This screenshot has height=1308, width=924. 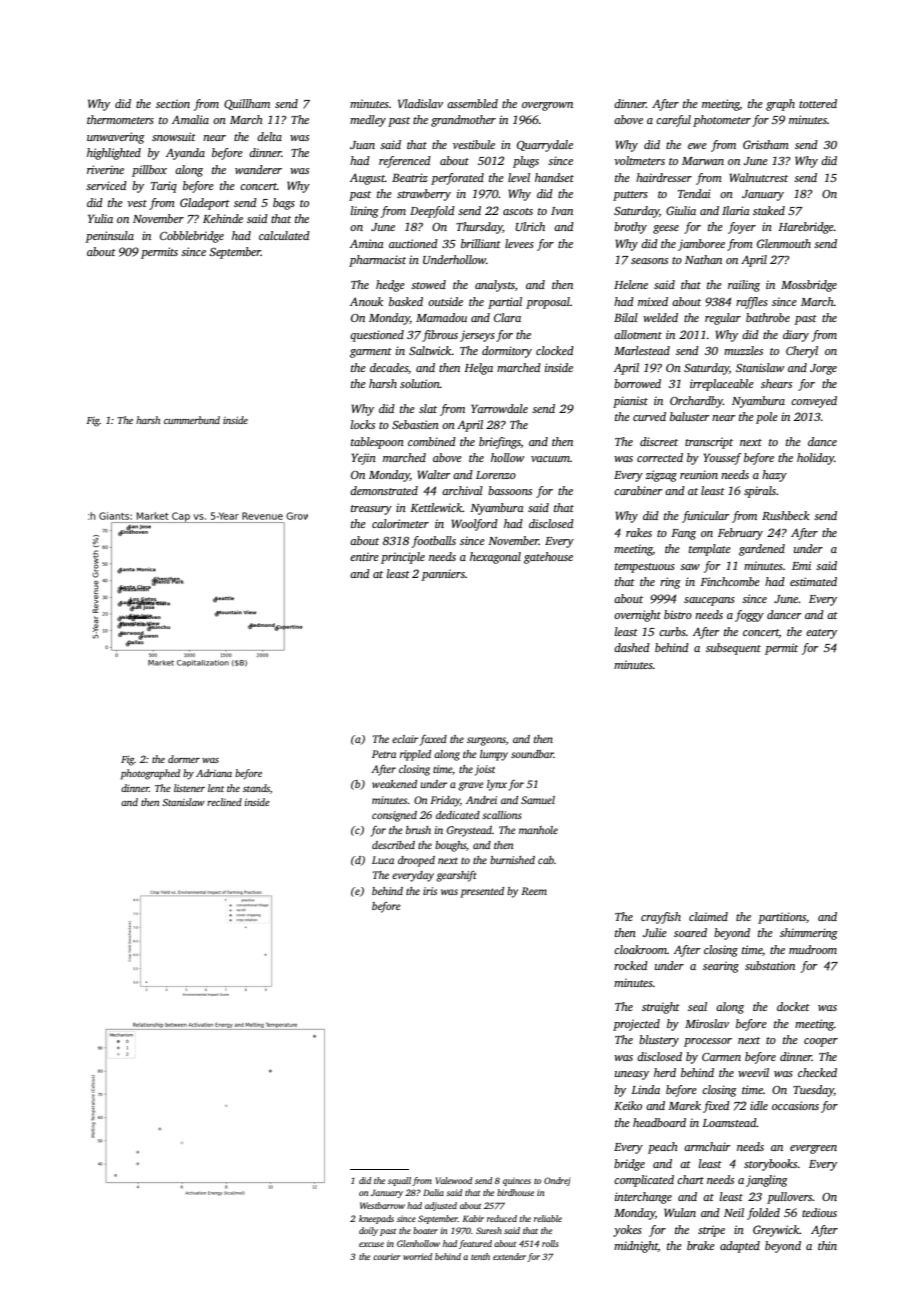 What do you see at coordinates (818, 103) in the screenshot?
I see `tottered` at bounding box center [818, 103].
